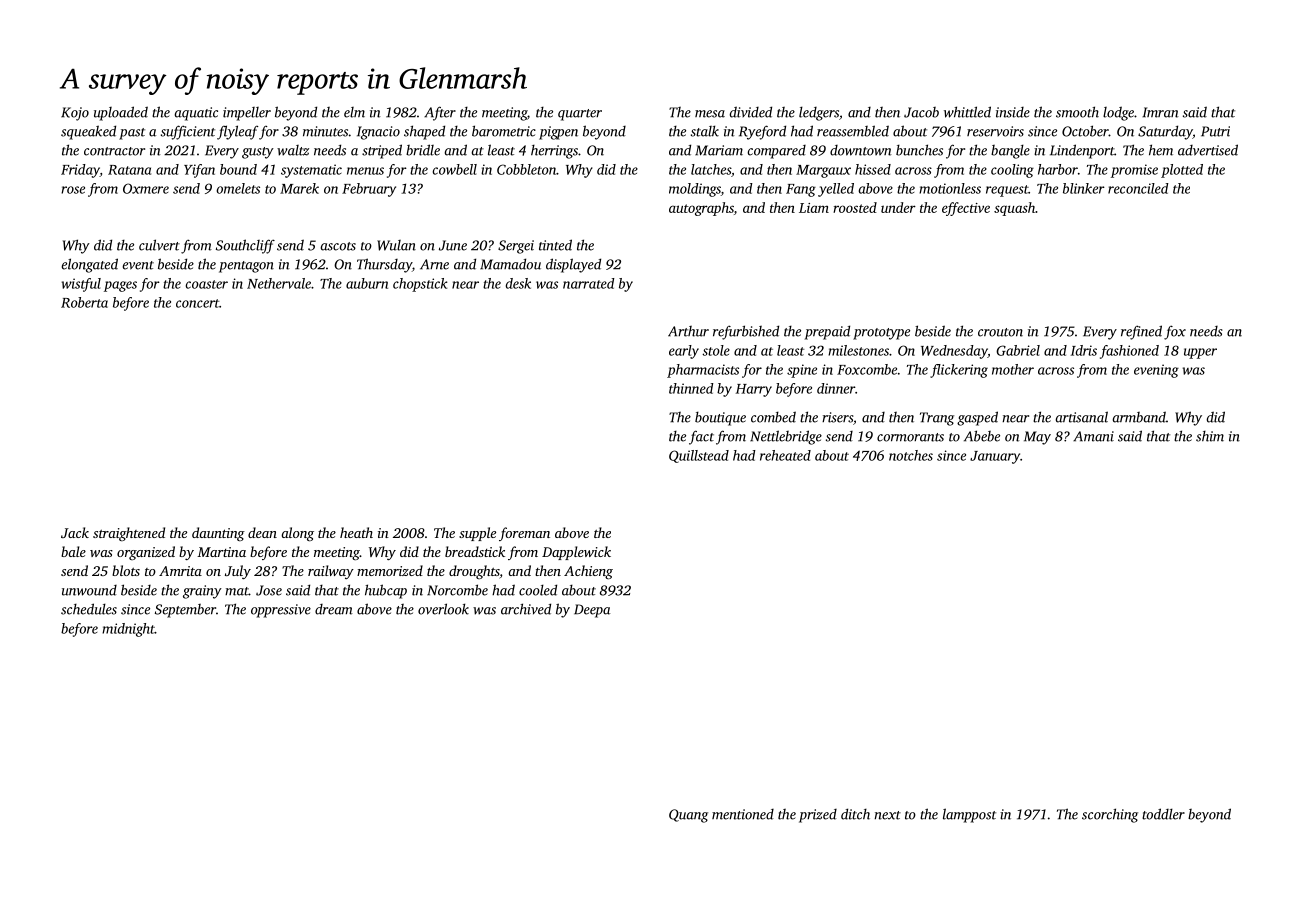 This document has height=924, width=1308. I want to click on contractor, so click(114, 151).
